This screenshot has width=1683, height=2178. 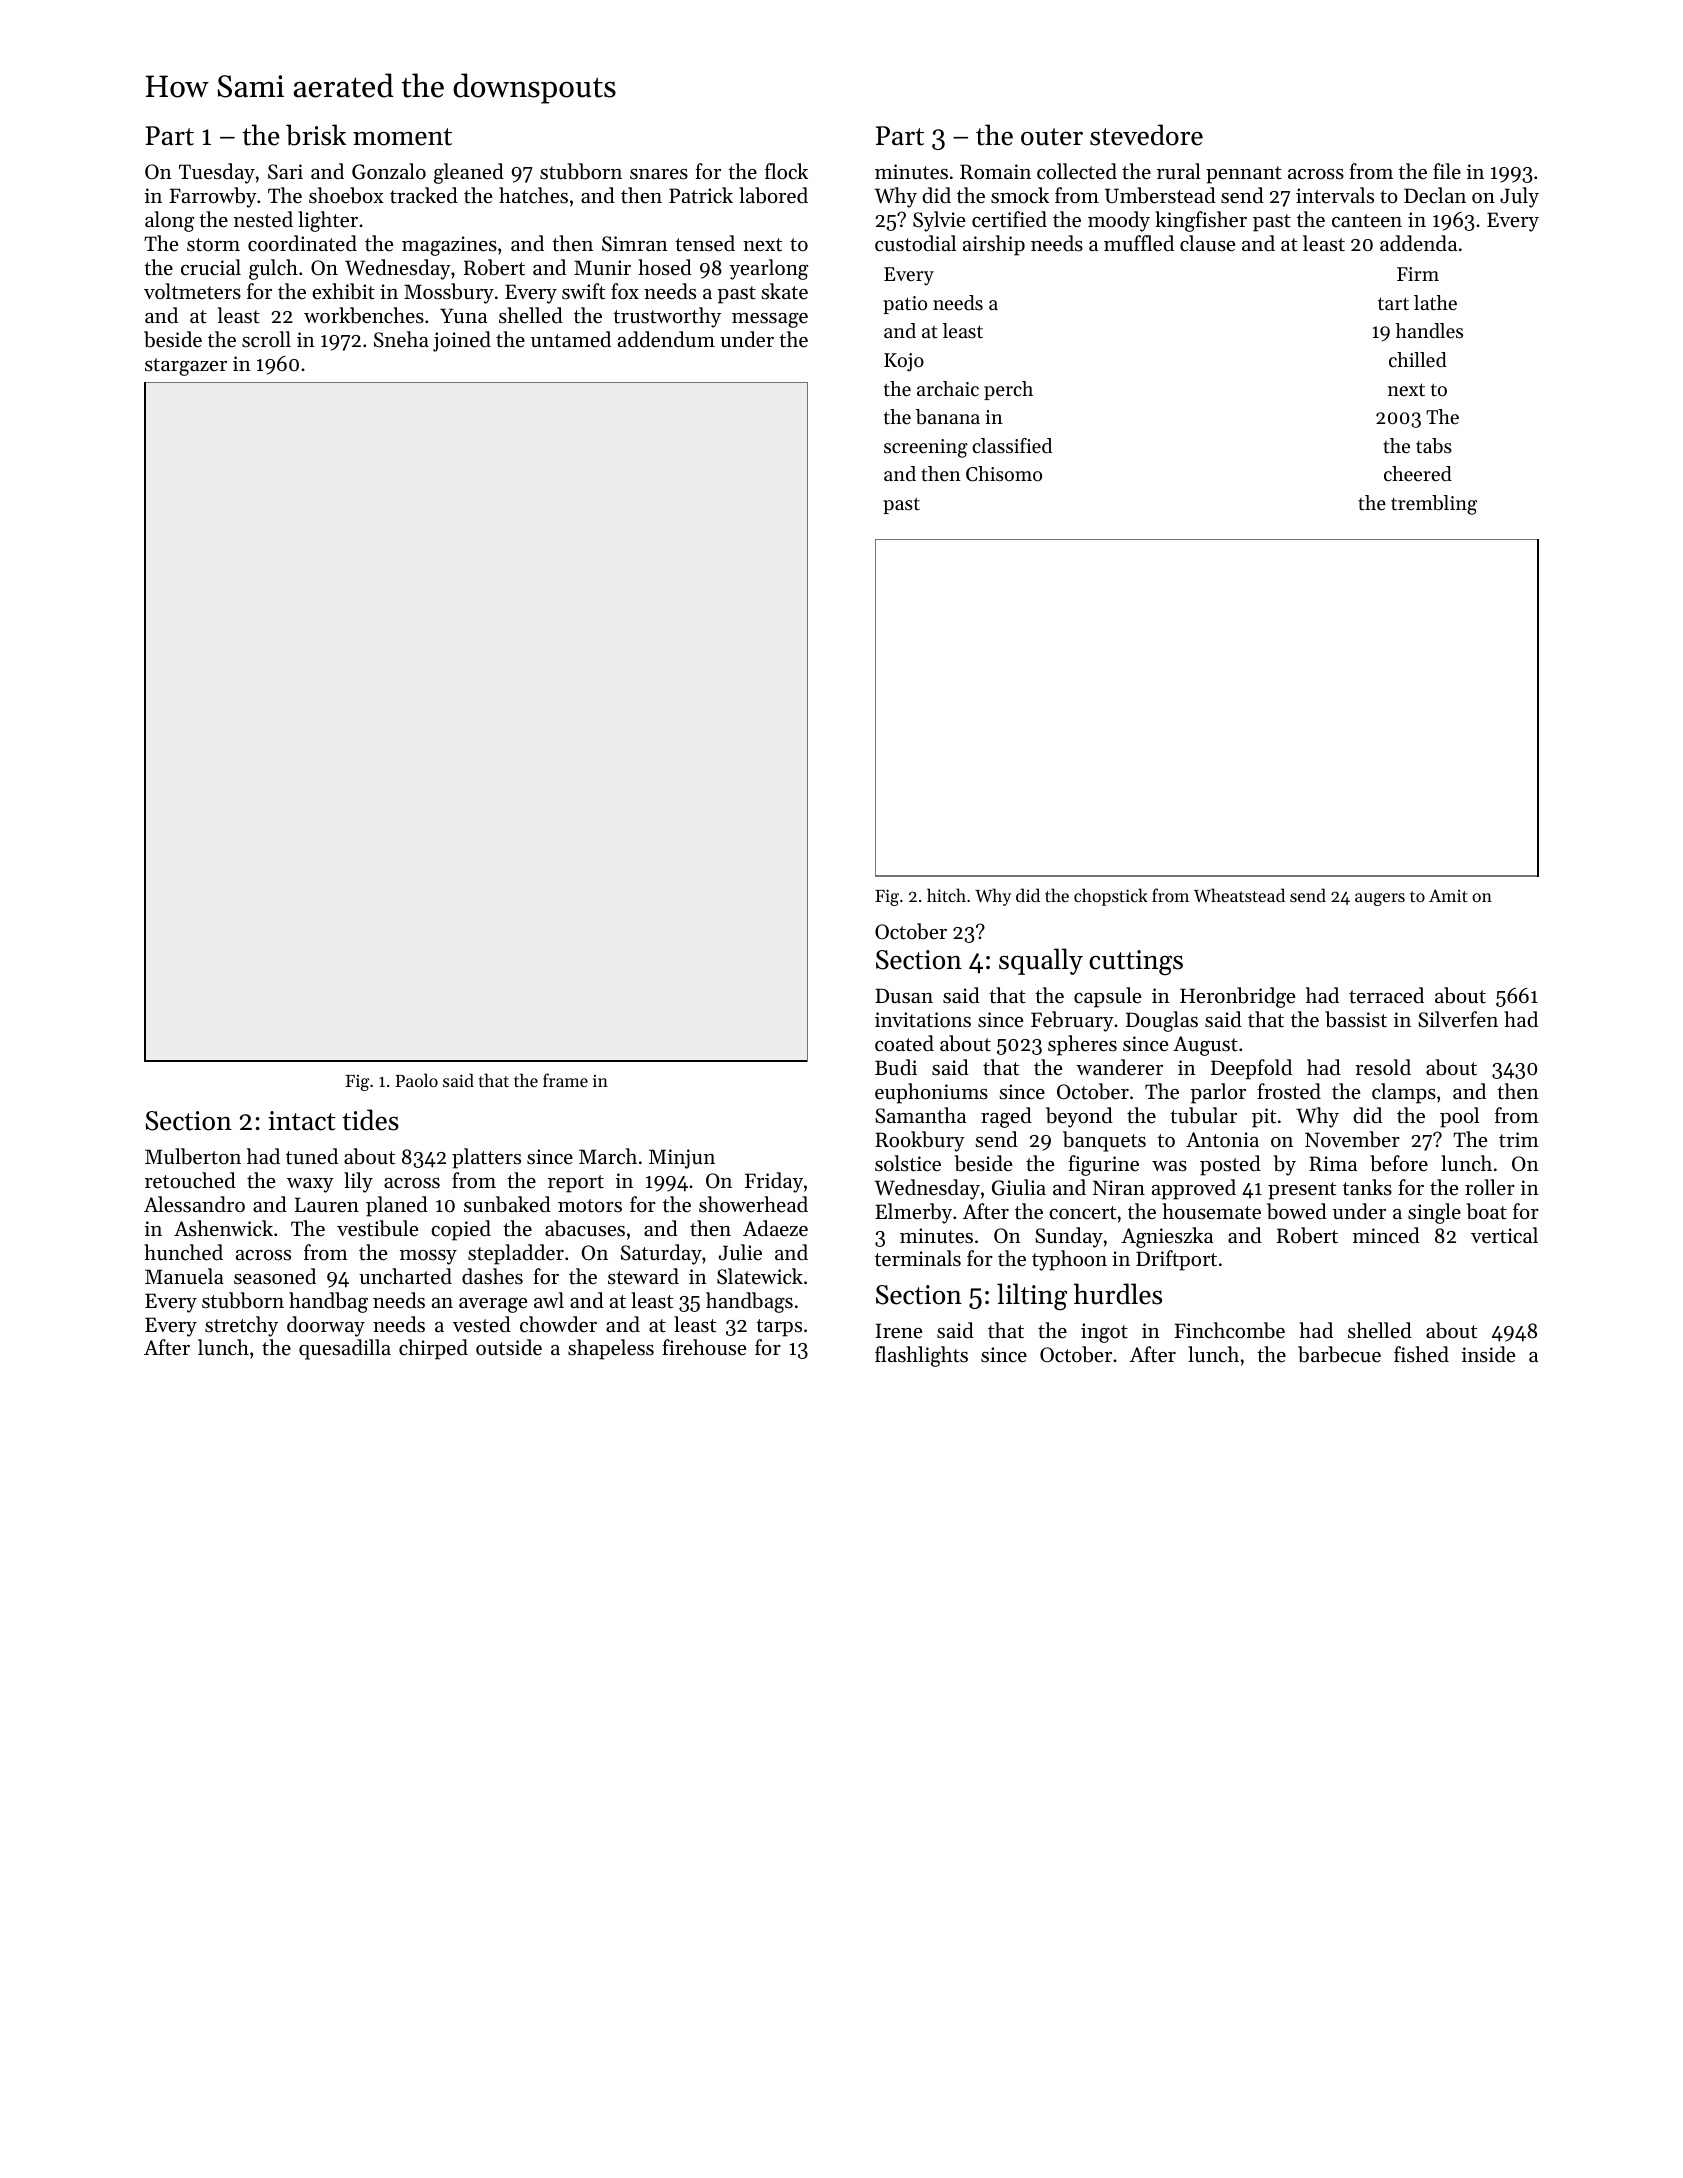 I want to click on Paolo, so click(x=417, y=1080).
